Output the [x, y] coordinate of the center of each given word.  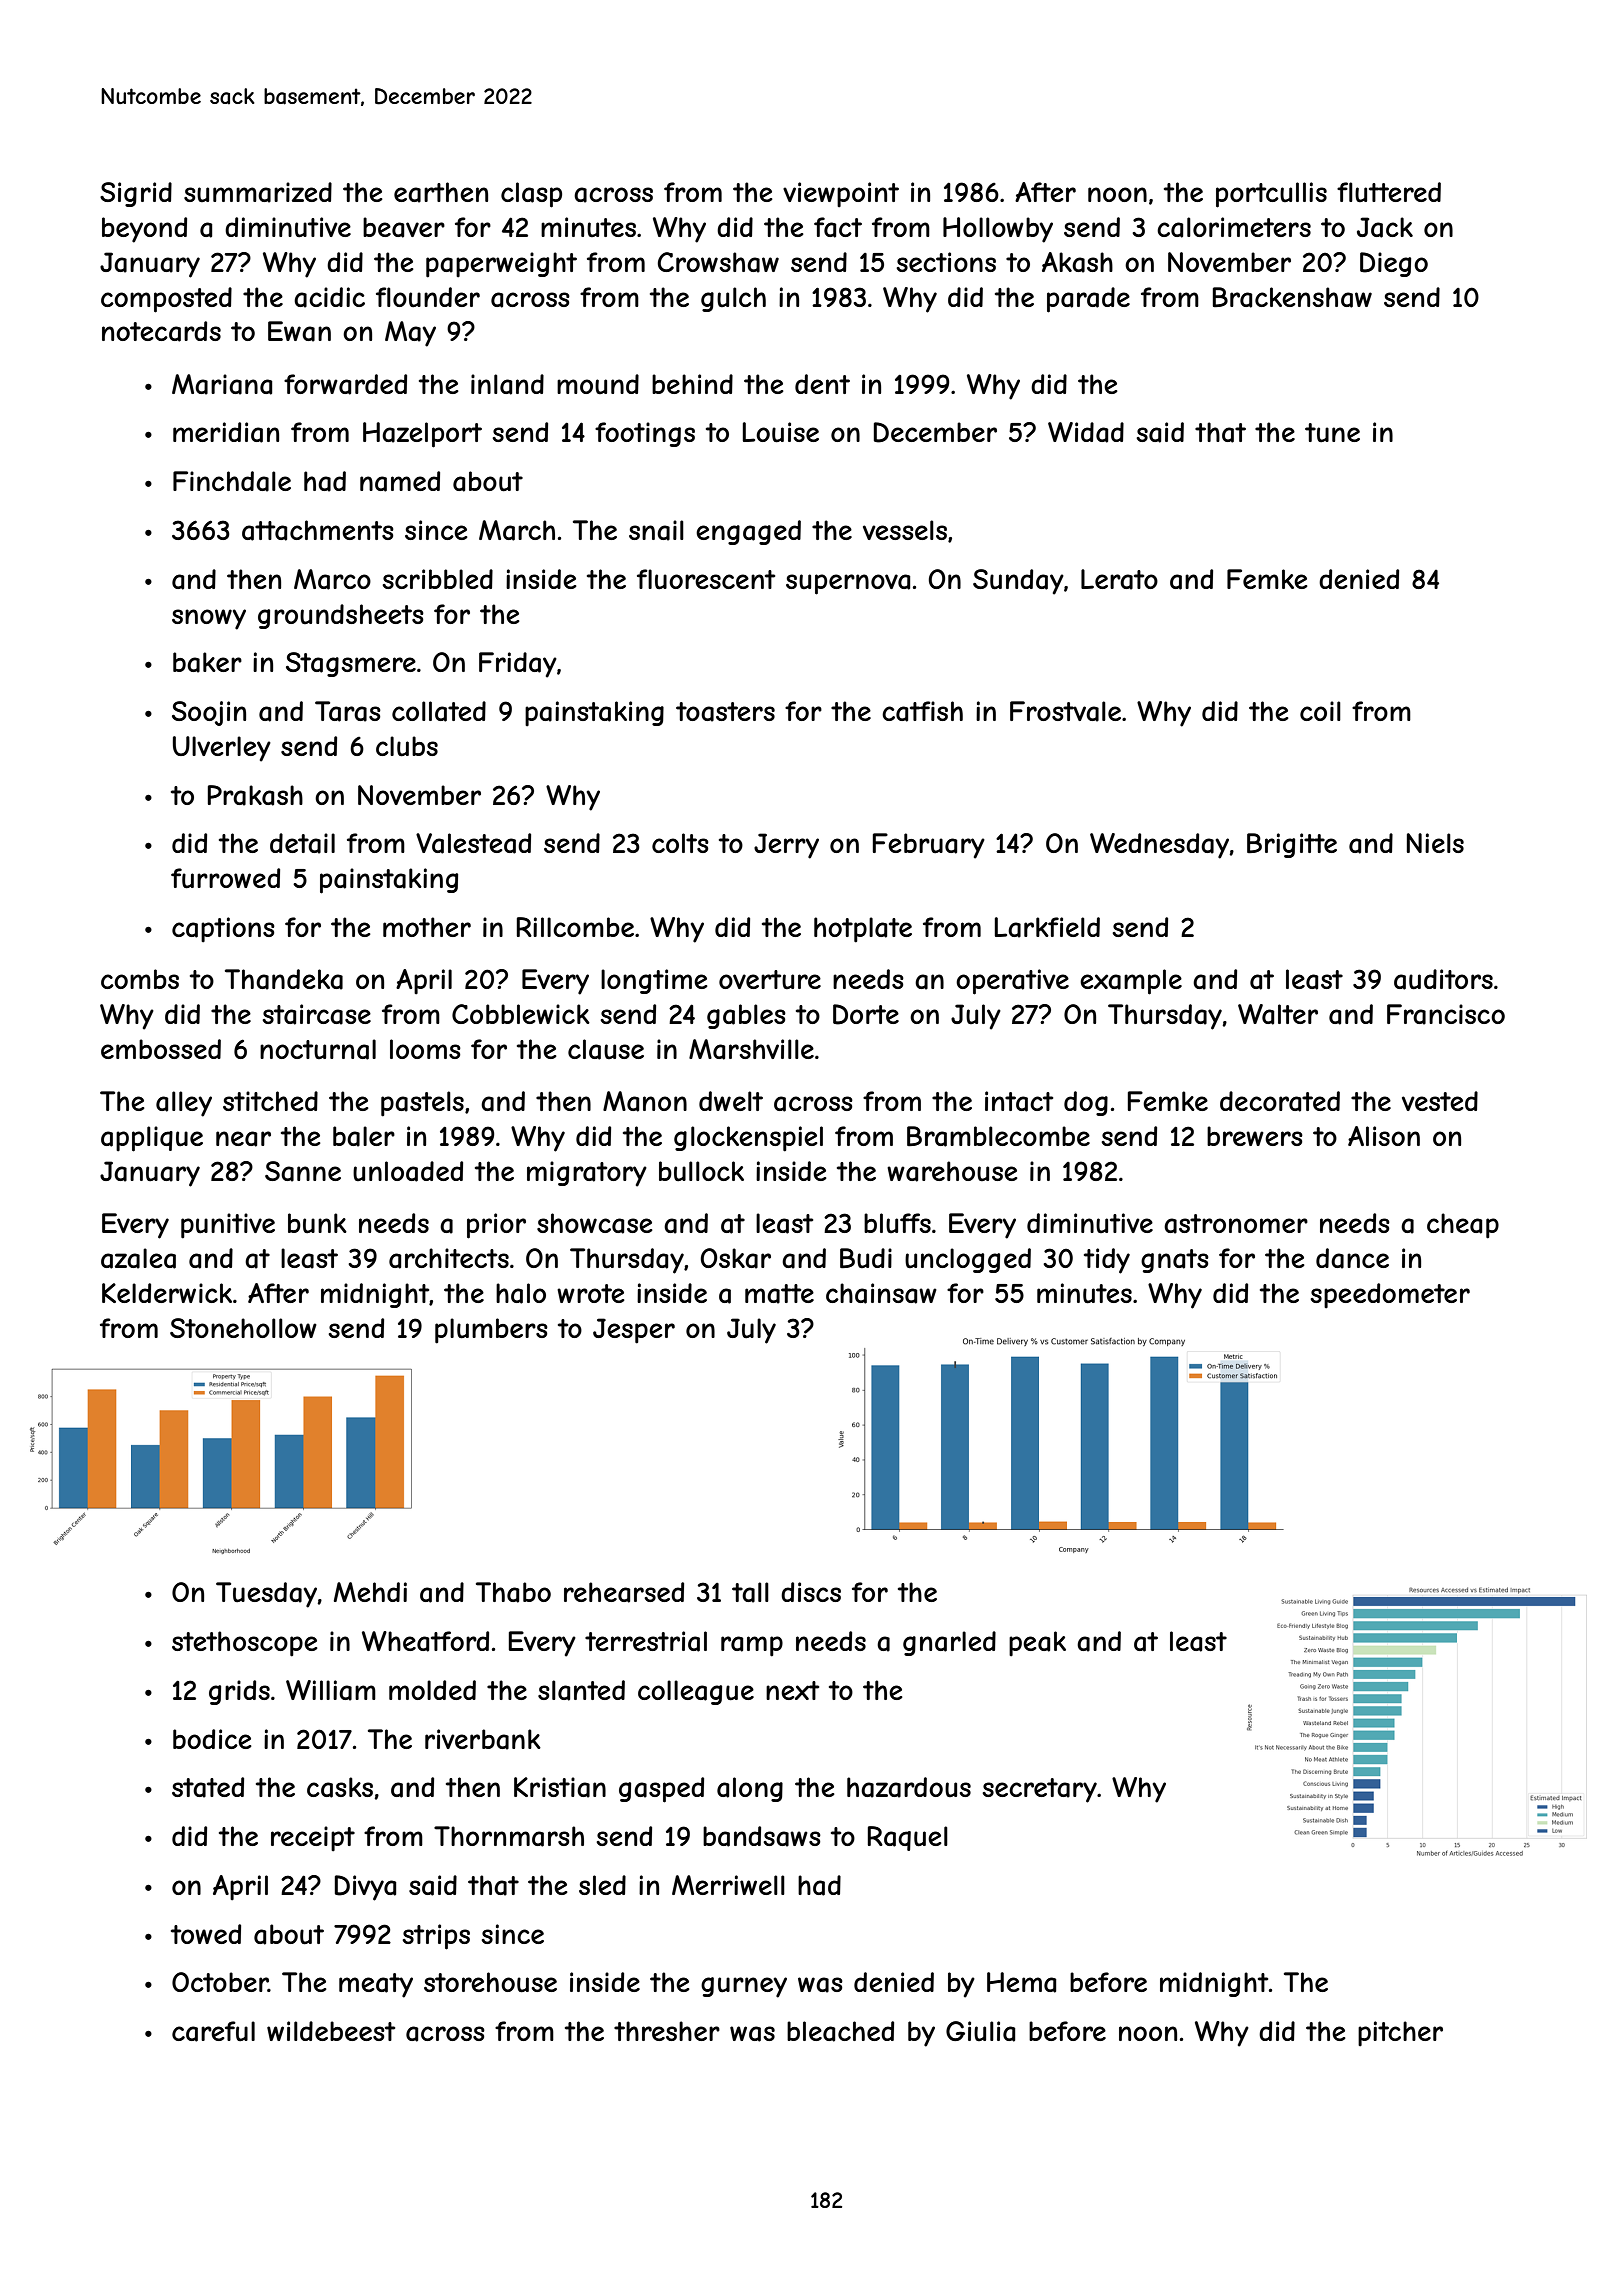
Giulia [980, 2031]
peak [1037, 1644]
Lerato [1119, 579]
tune [1332, 433]
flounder [428, 297]
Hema [1021, 1982]
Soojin [209, 713]
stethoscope [245, 1644]
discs [811, 1592]
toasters [725, 712]
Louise [781, 432]
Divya [365, 1888]
